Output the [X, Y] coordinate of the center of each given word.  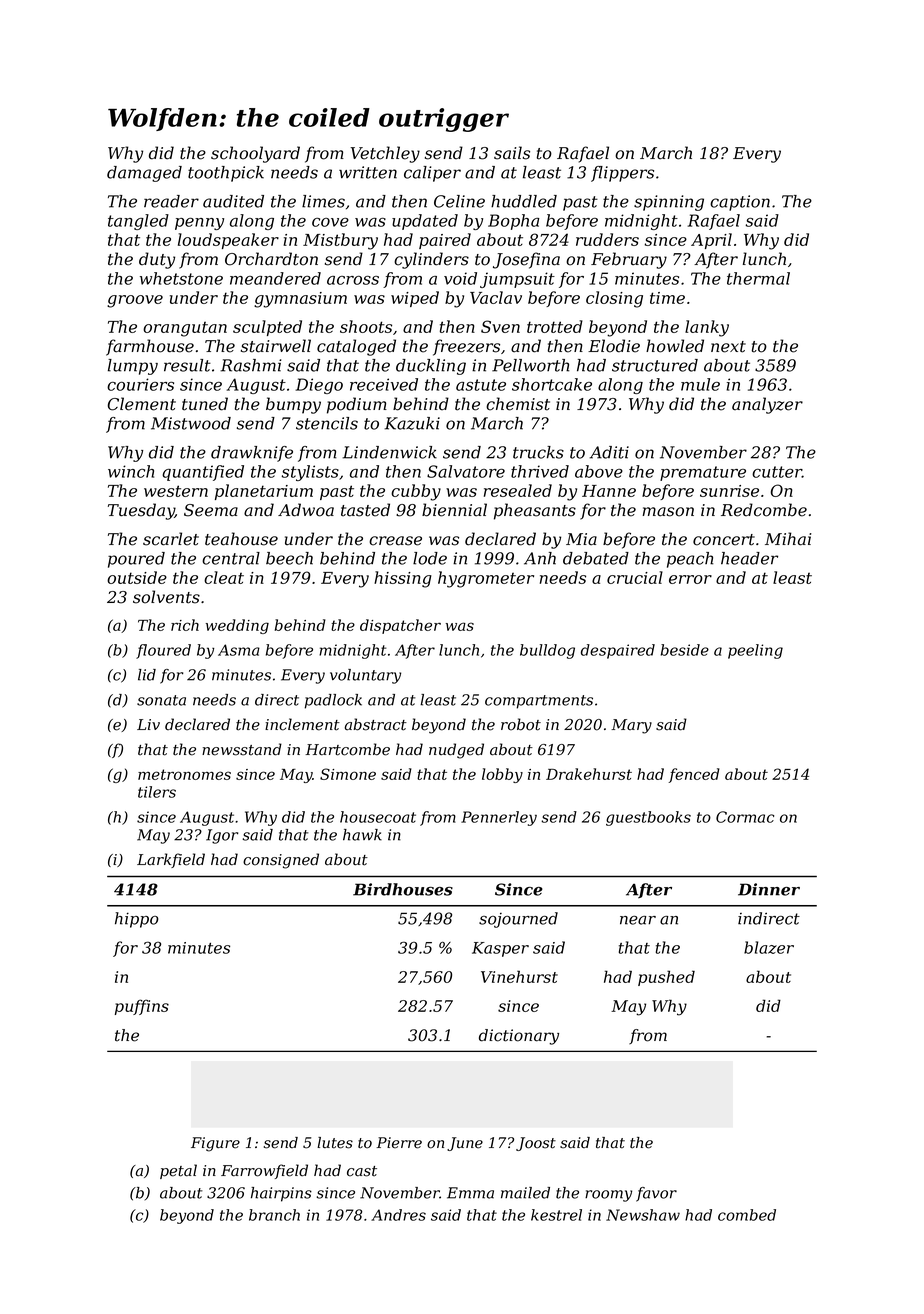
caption [740, 203]
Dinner [769, 889]
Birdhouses [403, 889]
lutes [335, 1143]
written [368, 172]
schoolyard [255, 154]
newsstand [242, 749]
